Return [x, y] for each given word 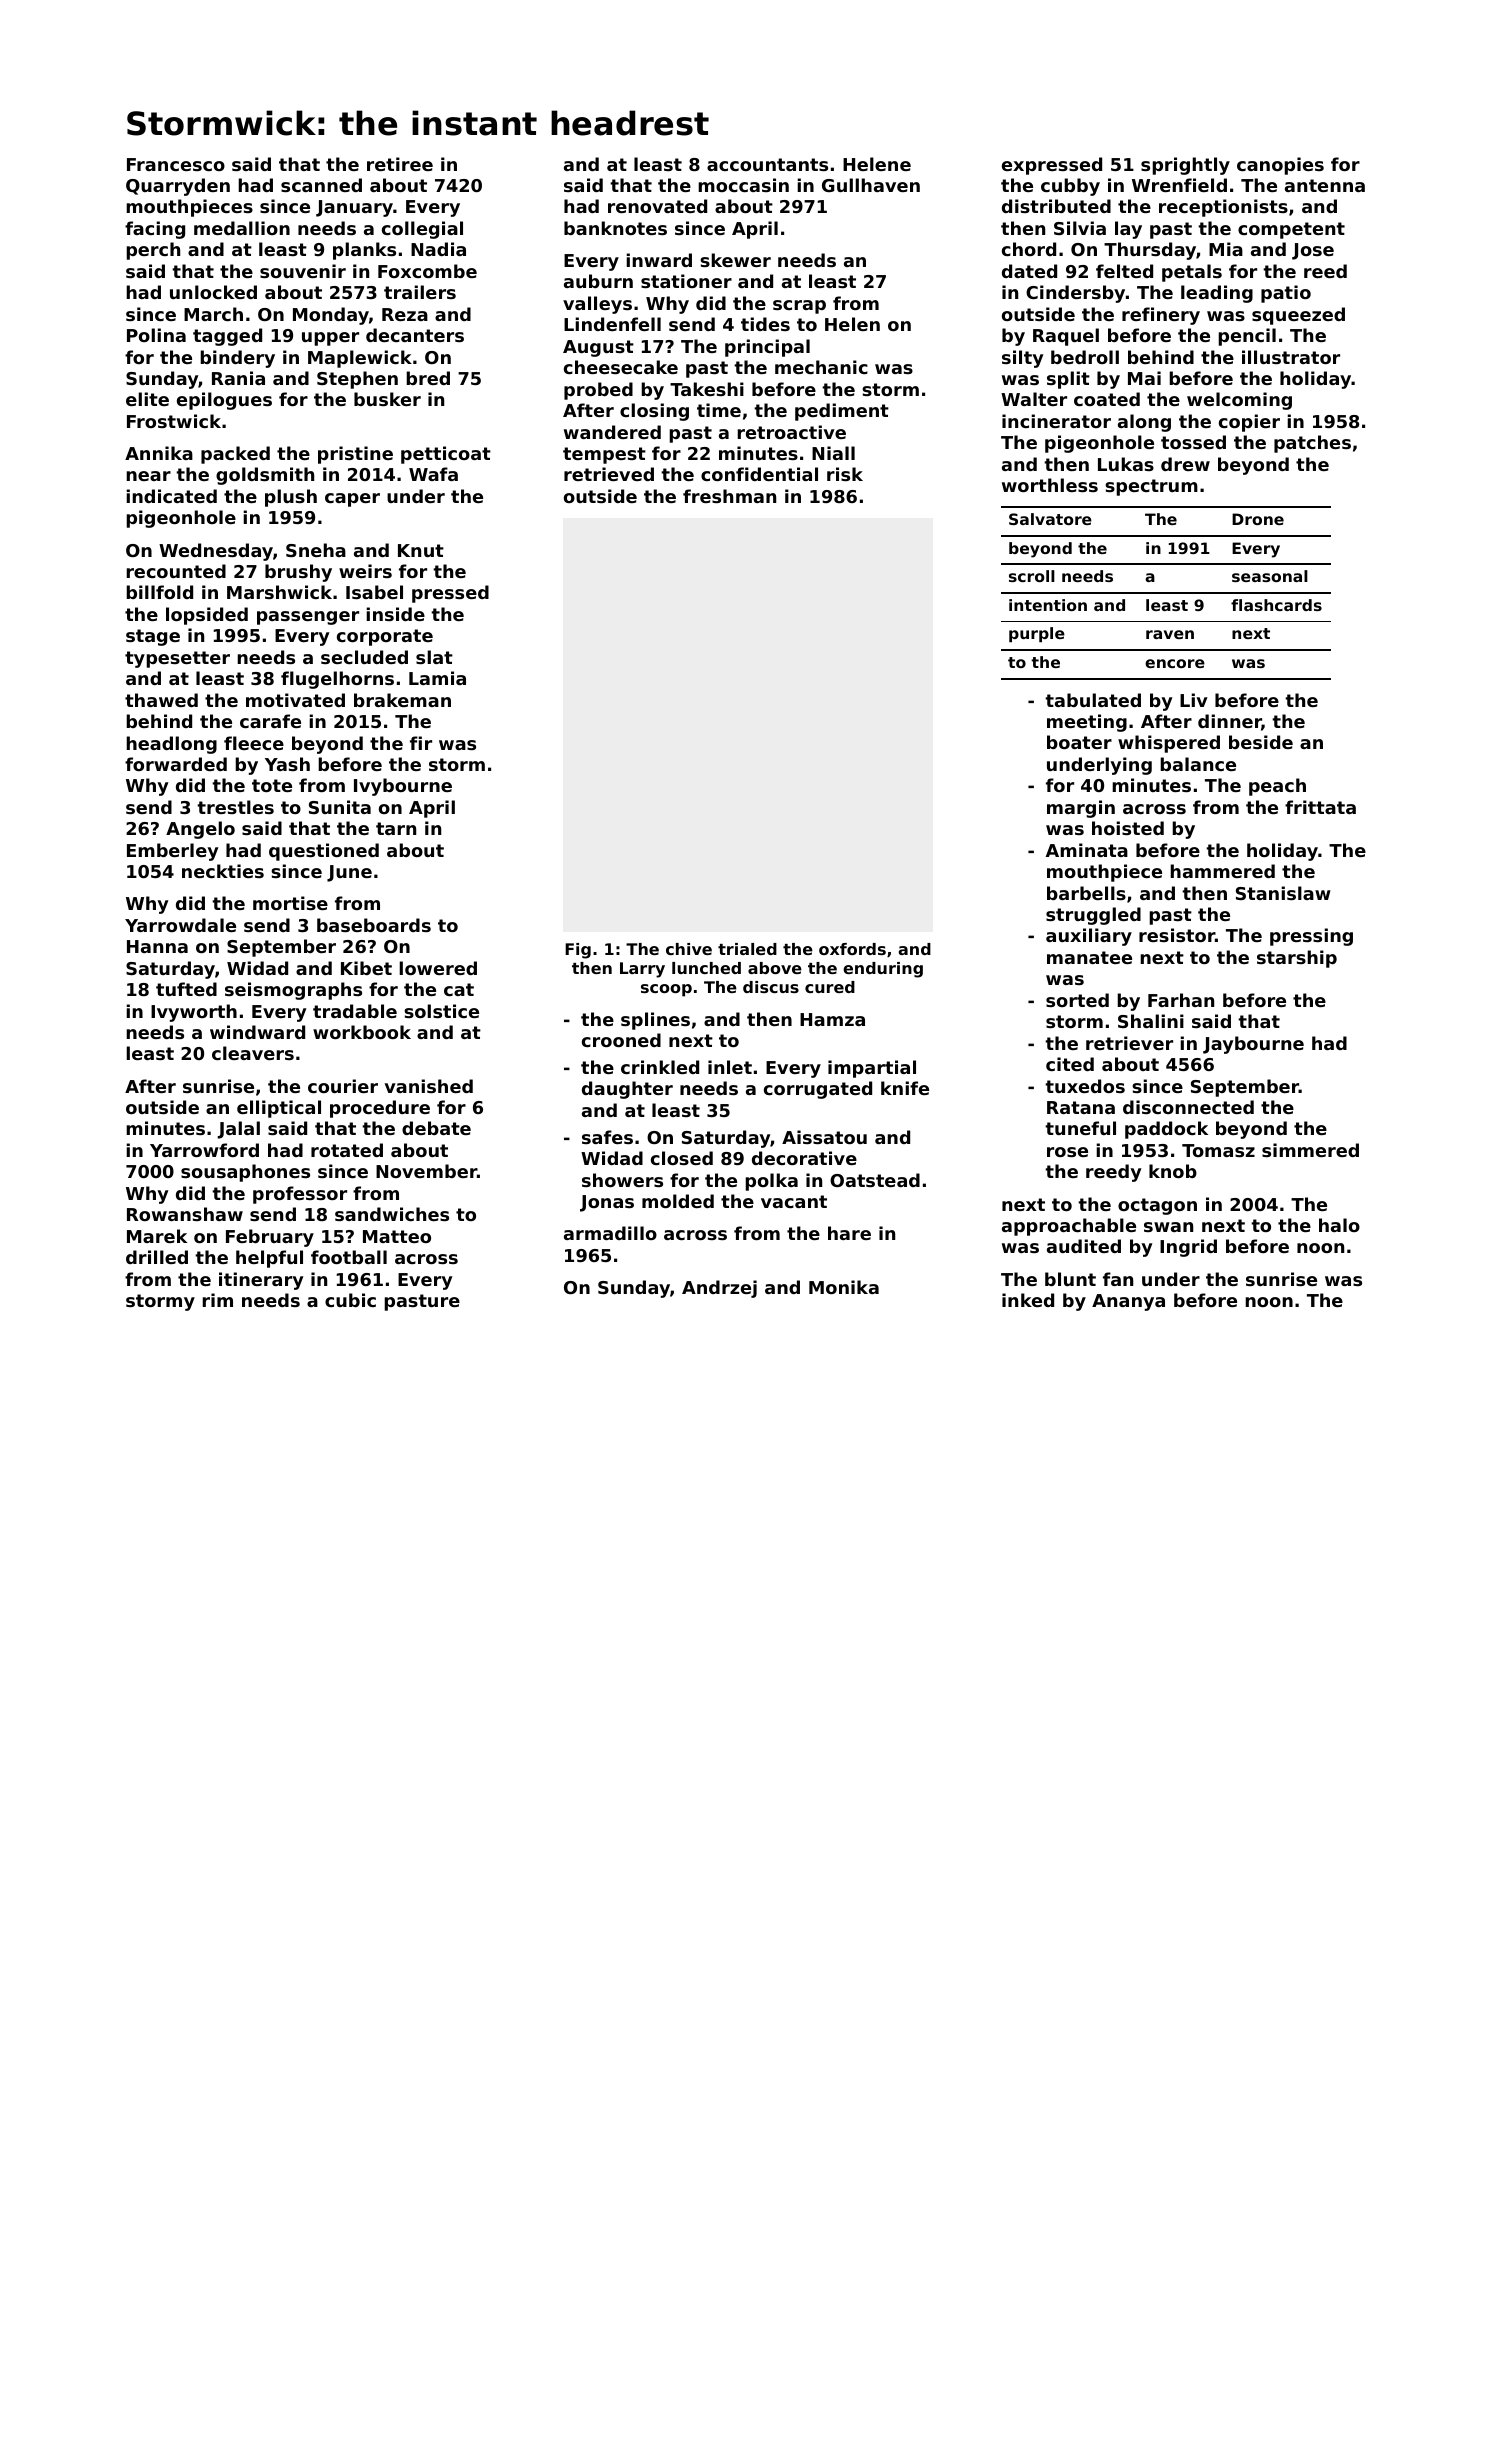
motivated [295, 700]
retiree [400, 164]
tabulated [1093, 700]
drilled [157, 1257]
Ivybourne [403, 787]
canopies [1280, 166]
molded [678, 1201]
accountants [767, 164]
